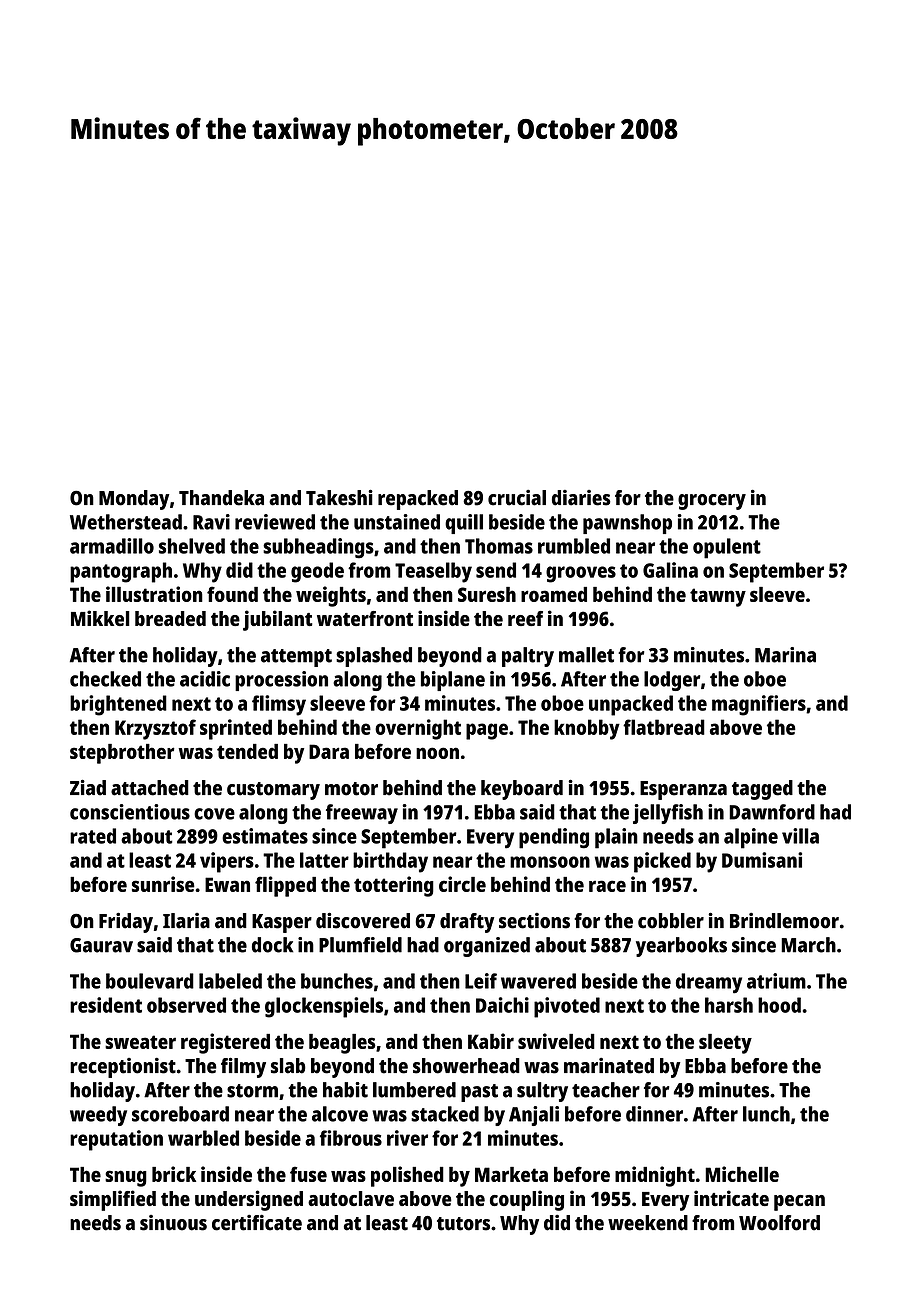 The image size is (924, 1308). What do you see at coordinates (800, 836) in the screenshot?
I see `villa` at bounding box center [800, 836].
